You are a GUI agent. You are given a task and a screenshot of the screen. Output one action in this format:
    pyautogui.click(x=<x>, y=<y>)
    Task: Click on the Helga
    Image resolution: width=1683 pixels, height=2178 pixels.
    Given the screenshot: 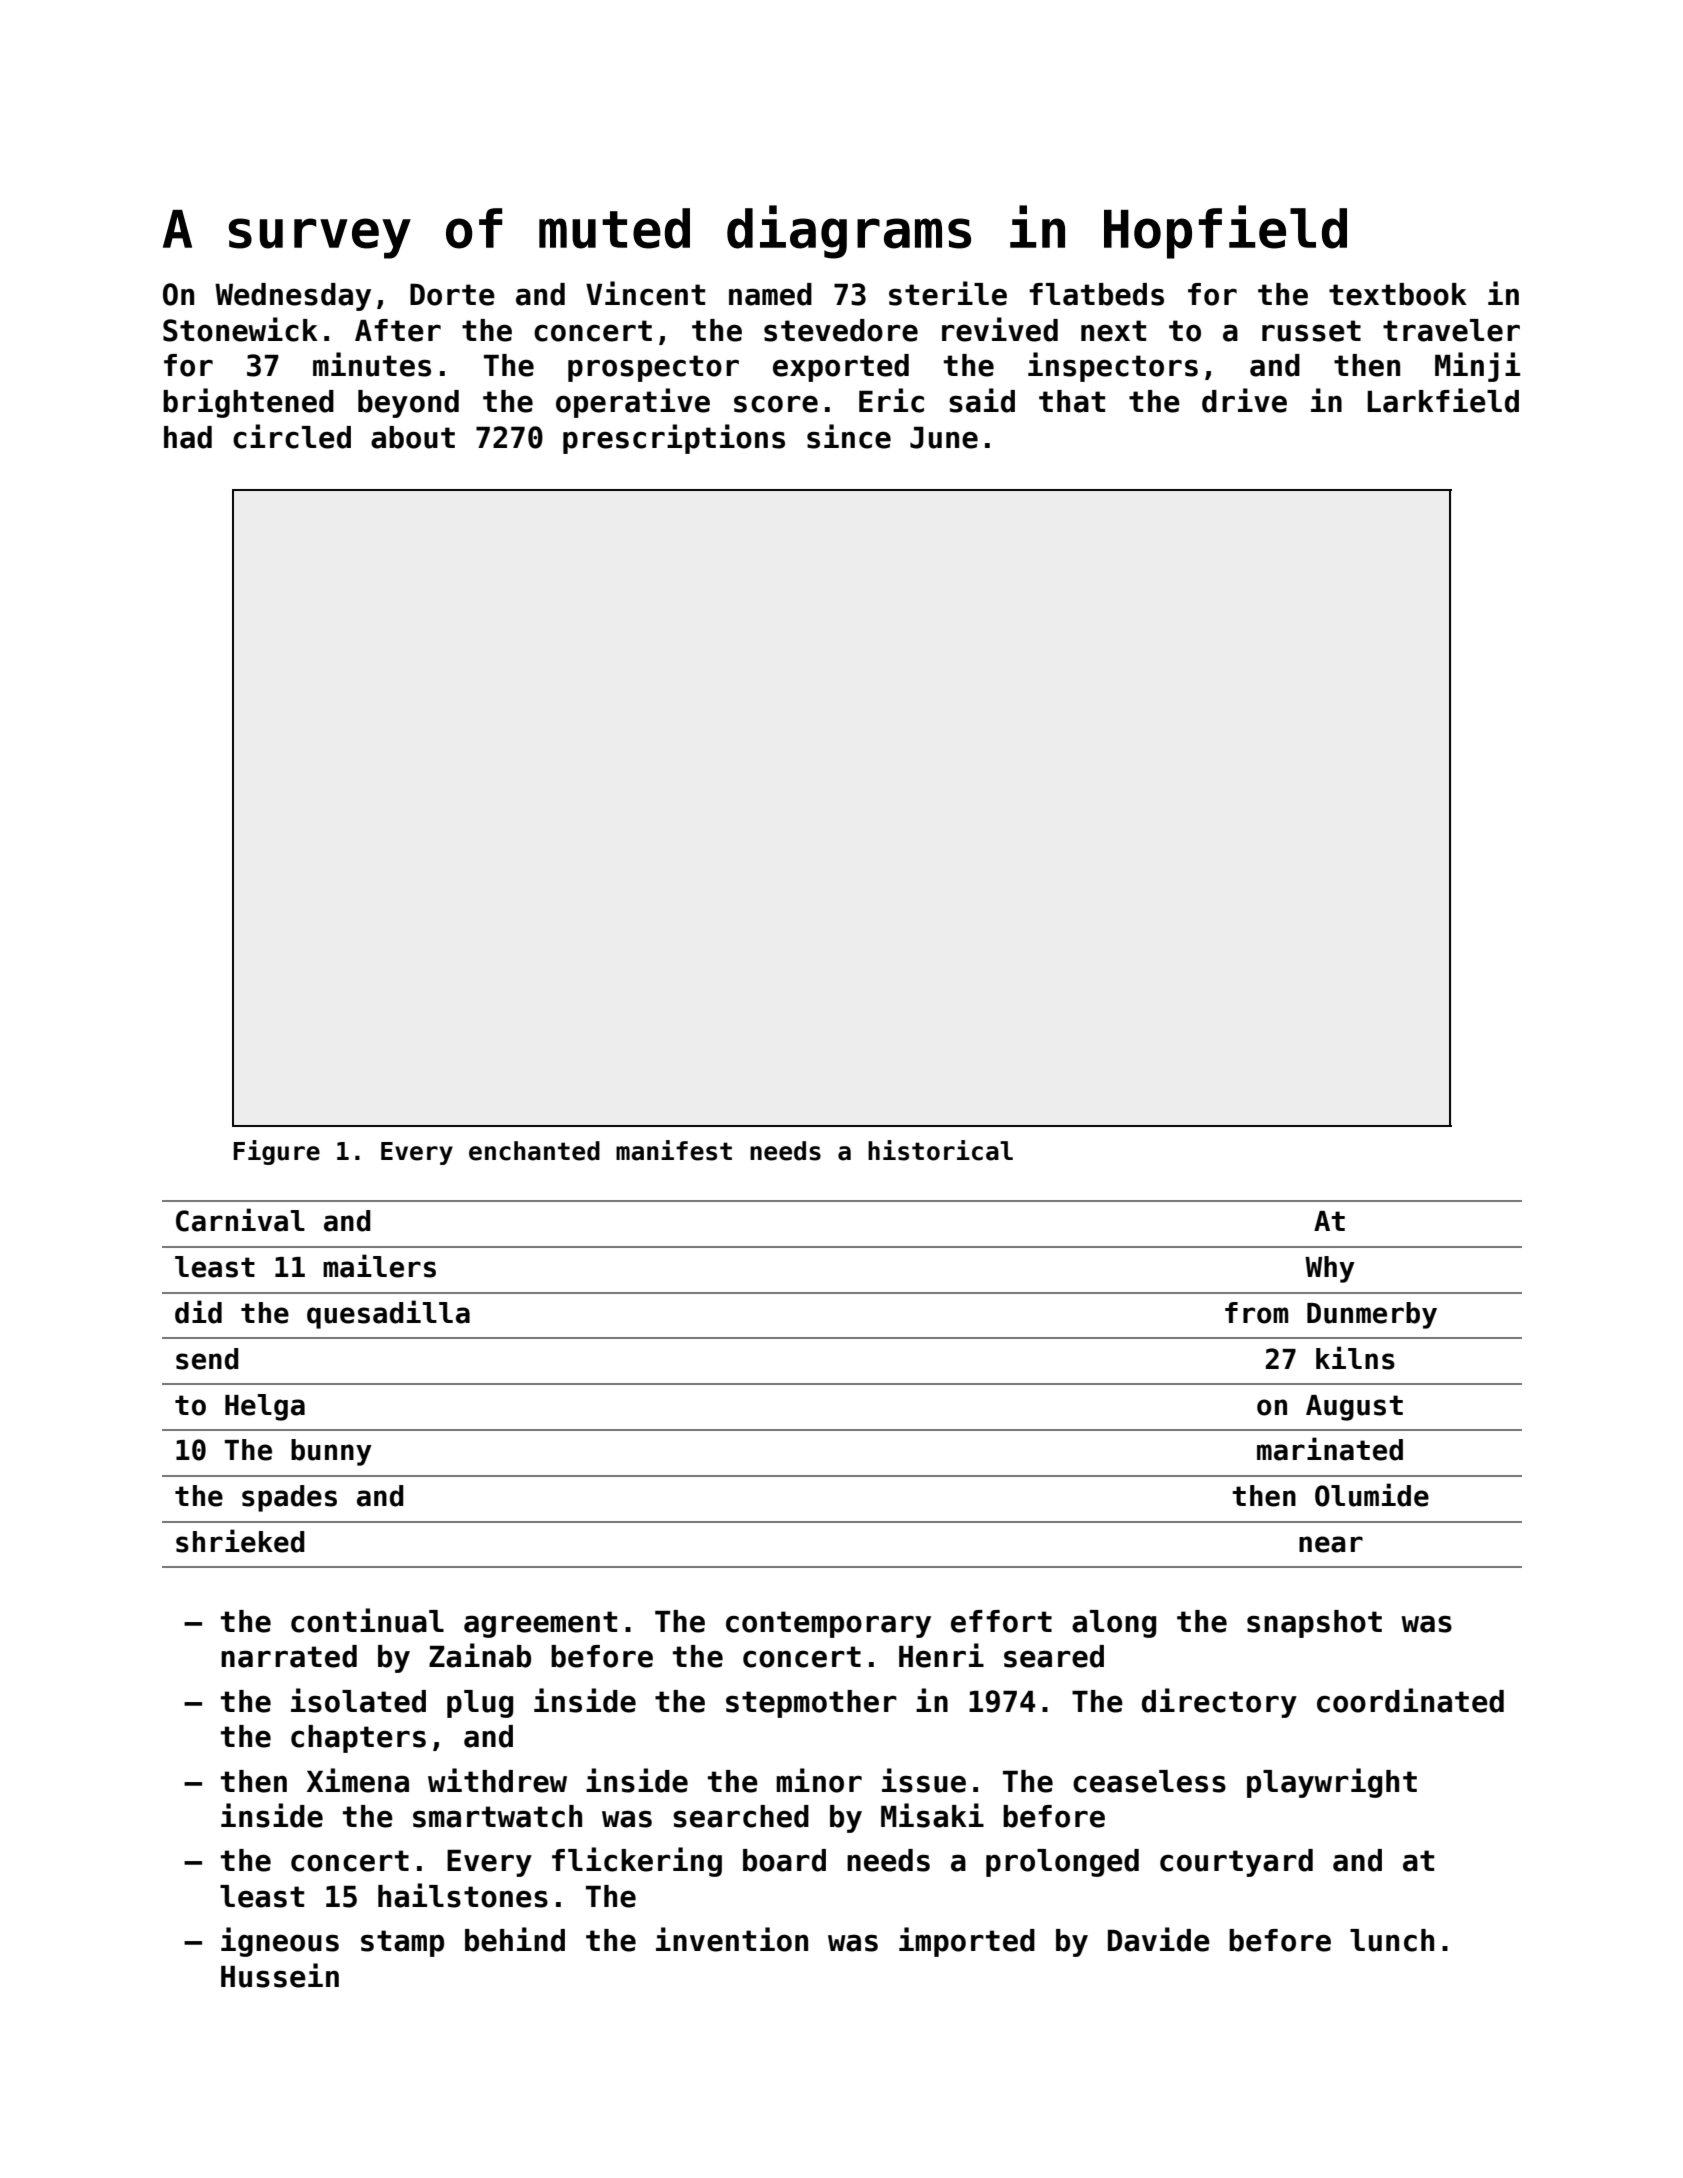 What is the action you would take?
    pyautogui.click(x=265, y=1407)
